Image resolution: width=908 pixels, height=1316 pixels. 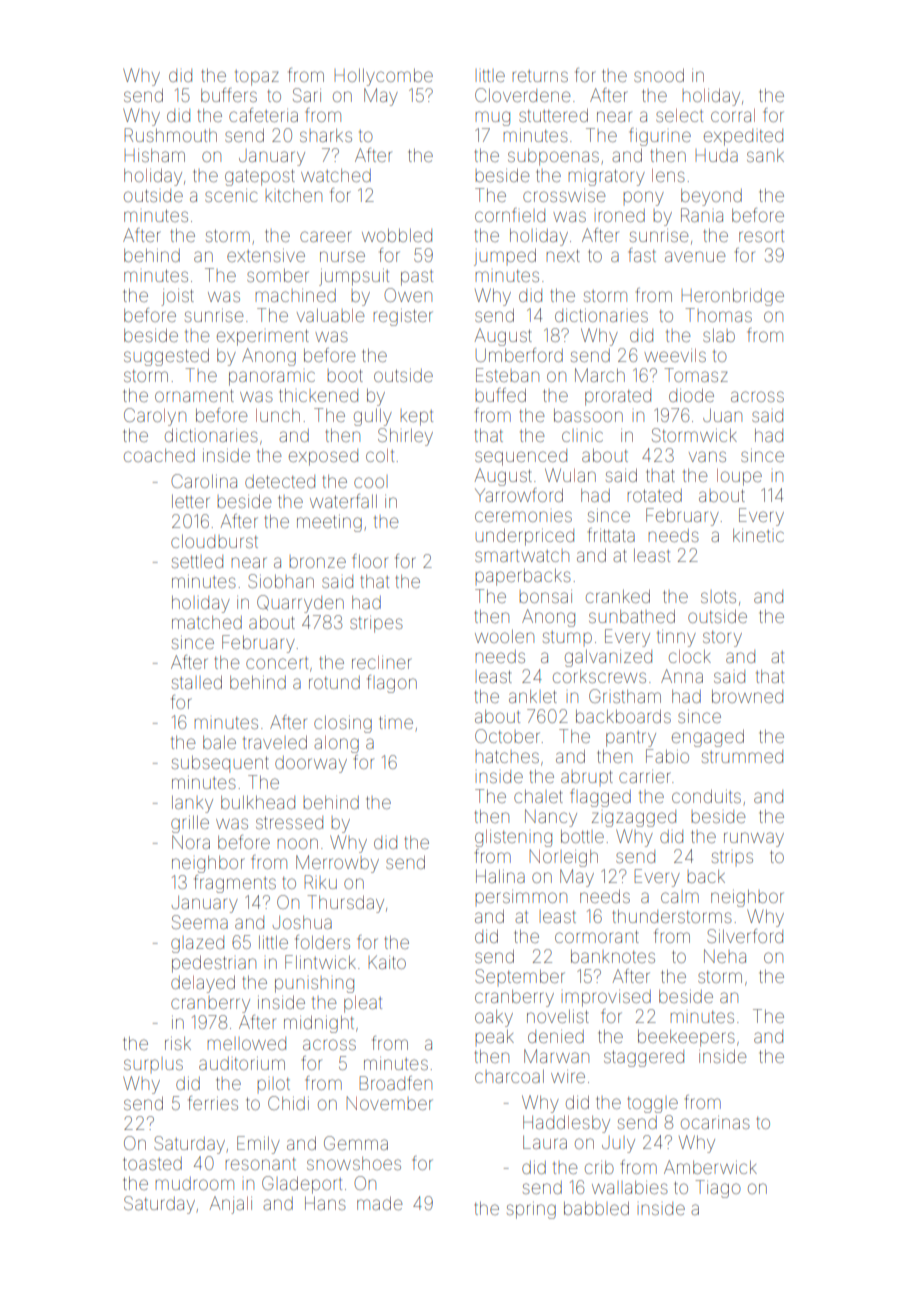 I want to click on wobbled, so click(x=397, y=235).
